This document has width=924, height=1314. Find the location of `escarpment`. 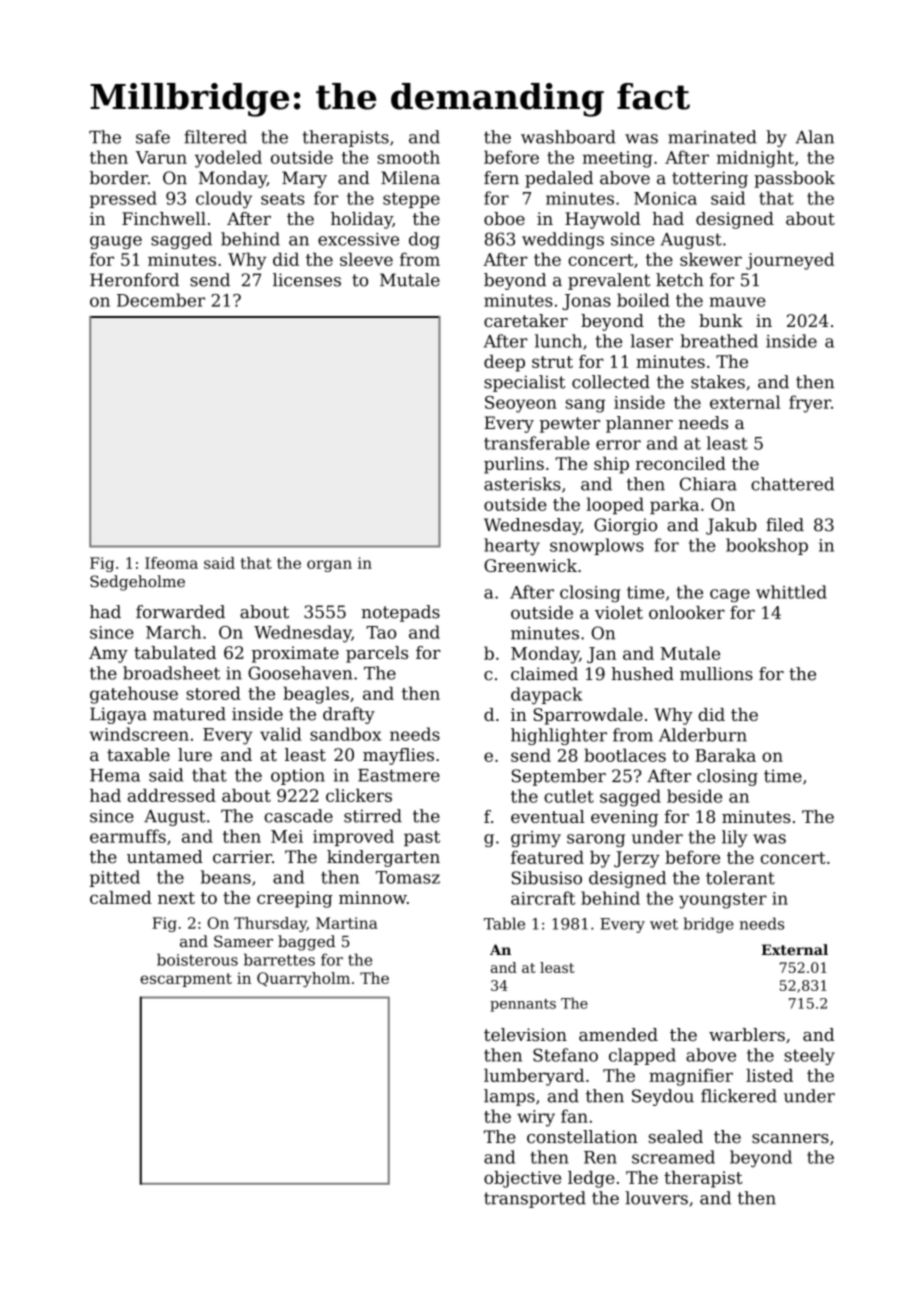

escarpment is located at coordinates (186, 980).
